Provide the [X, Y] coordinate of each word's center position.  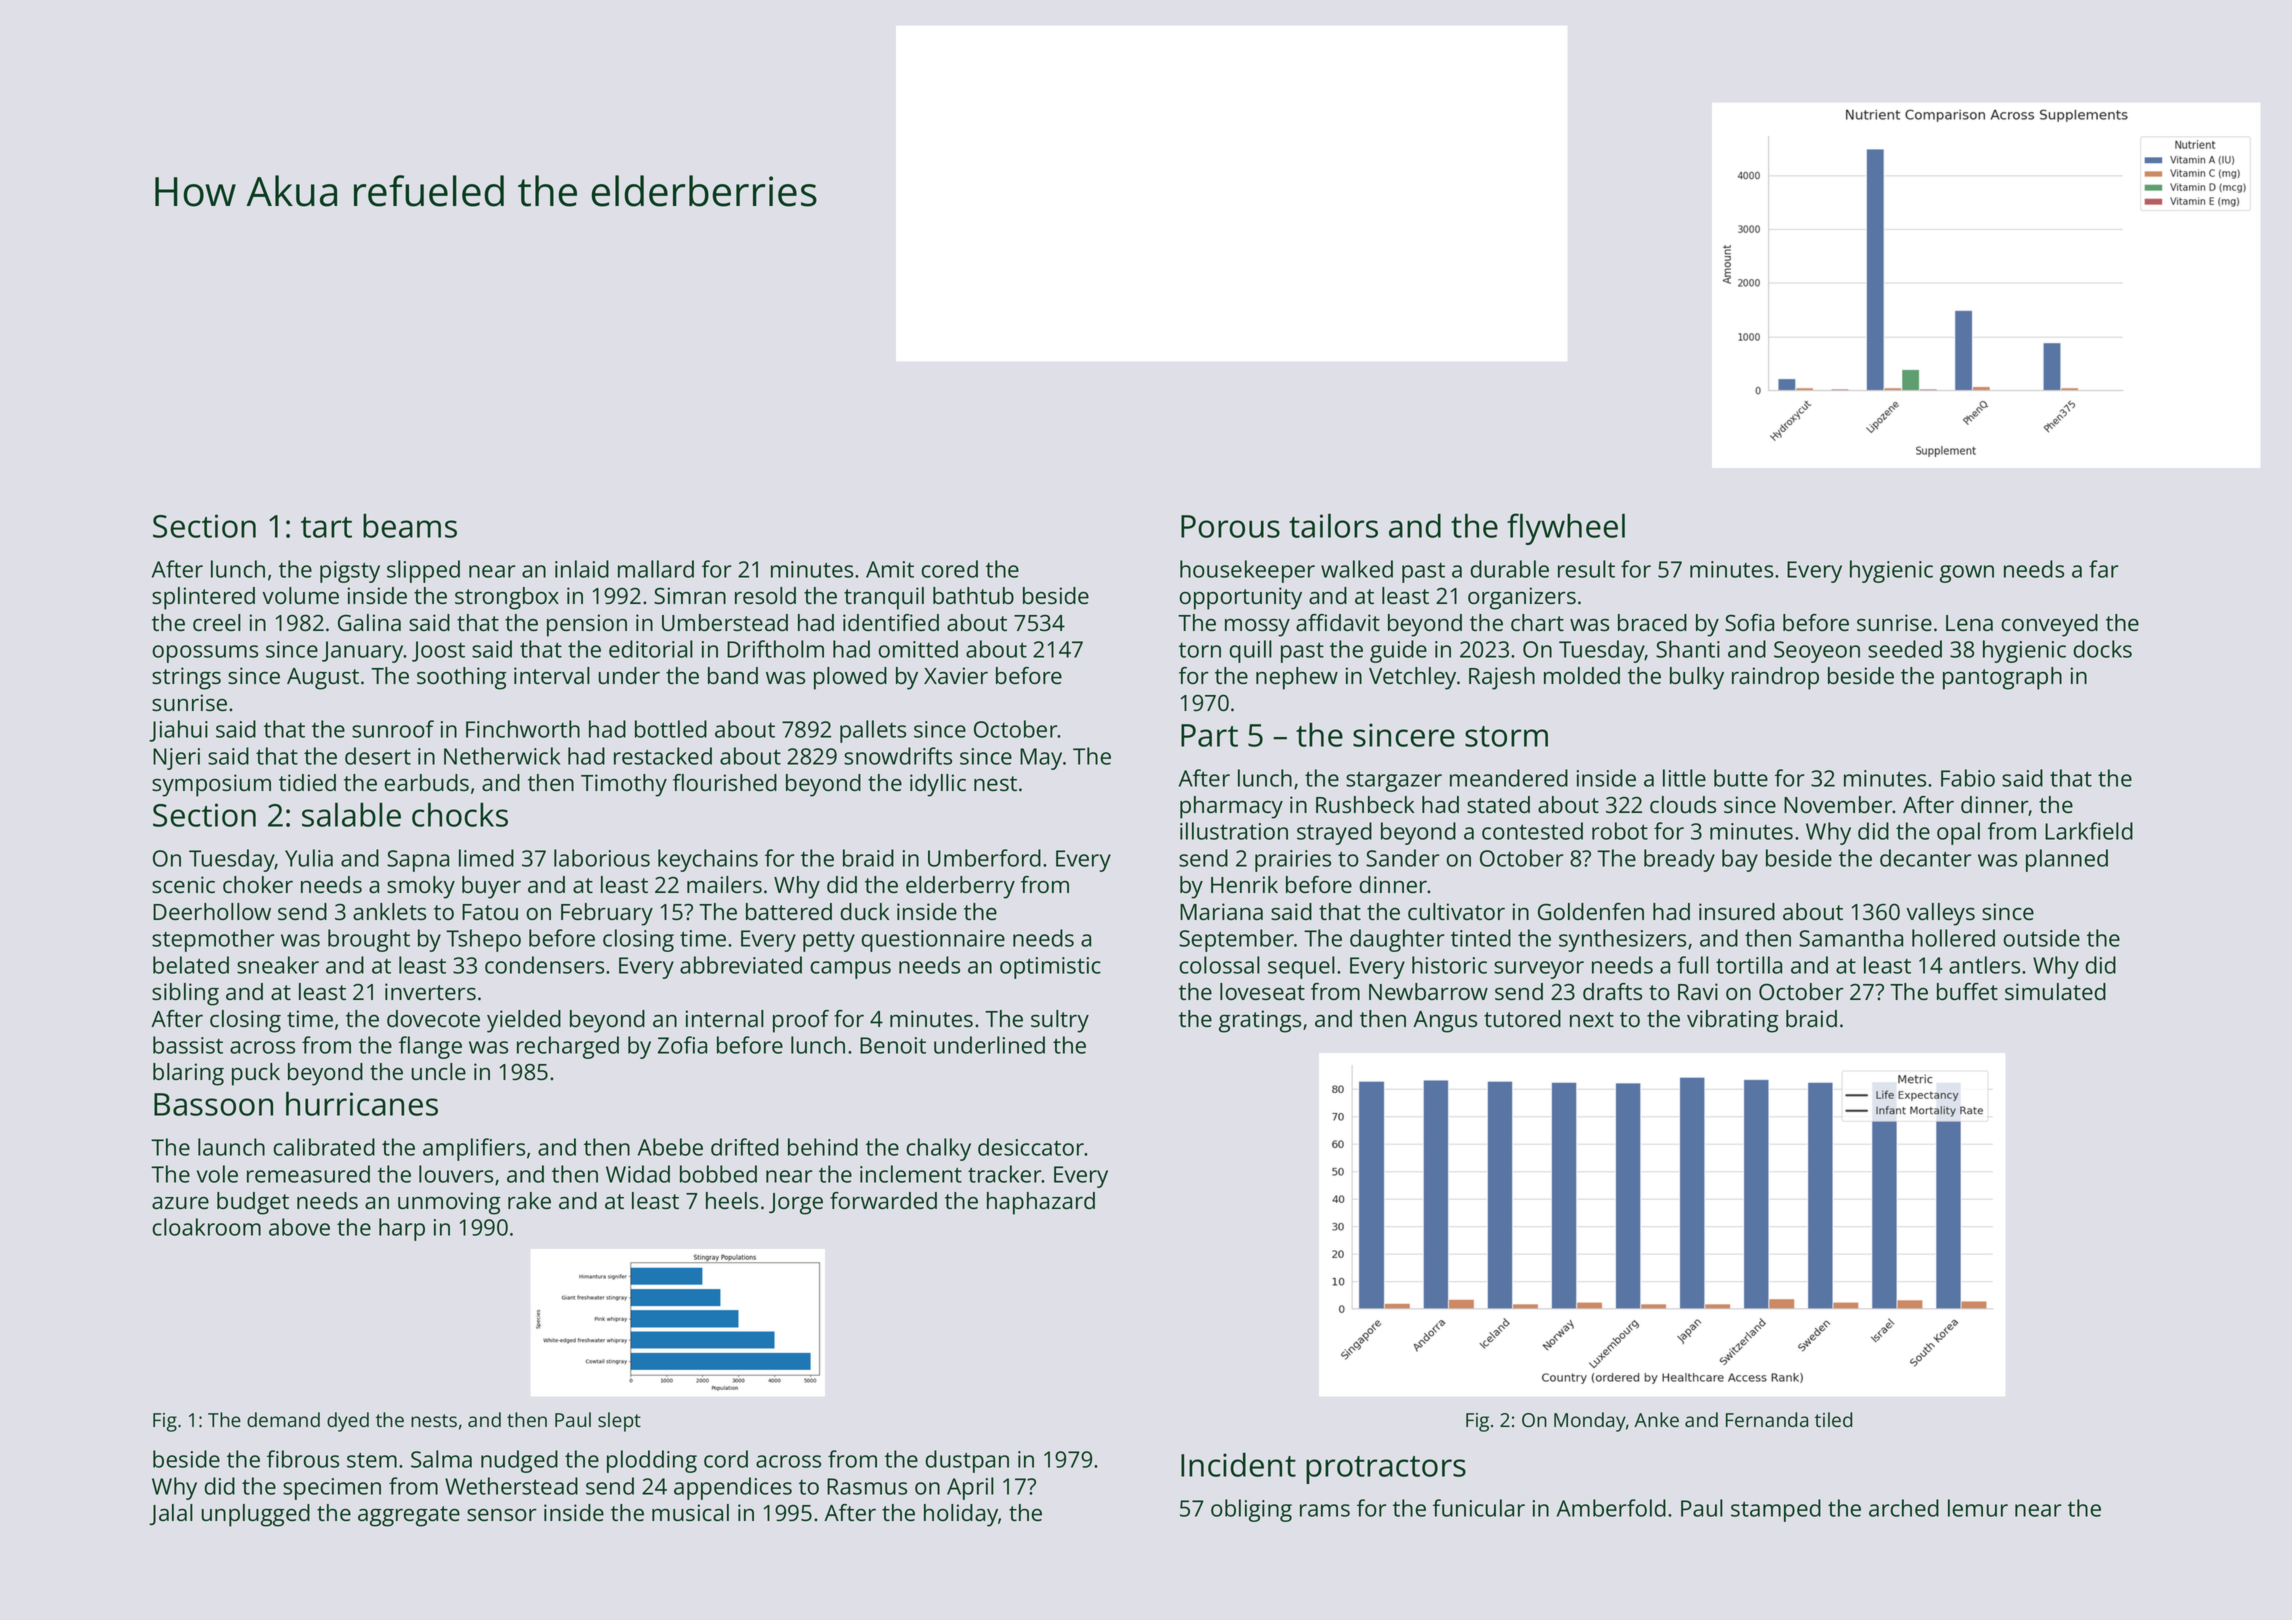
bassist [188, 1045]
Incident [1238, 1464]
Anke [1656, 1419]
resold [765, 595]
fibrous [303, 1459]
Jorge [796, 1204]
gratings [1260, 1021]
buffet [1967, 991]
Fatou [490, 912]
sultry [1060, 1021]
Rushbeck [1365, 804]
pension [587, 625]
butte [1741, 778]
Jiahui [178, 731]
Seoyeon [1817, 652]
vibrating [1733, 1021]
